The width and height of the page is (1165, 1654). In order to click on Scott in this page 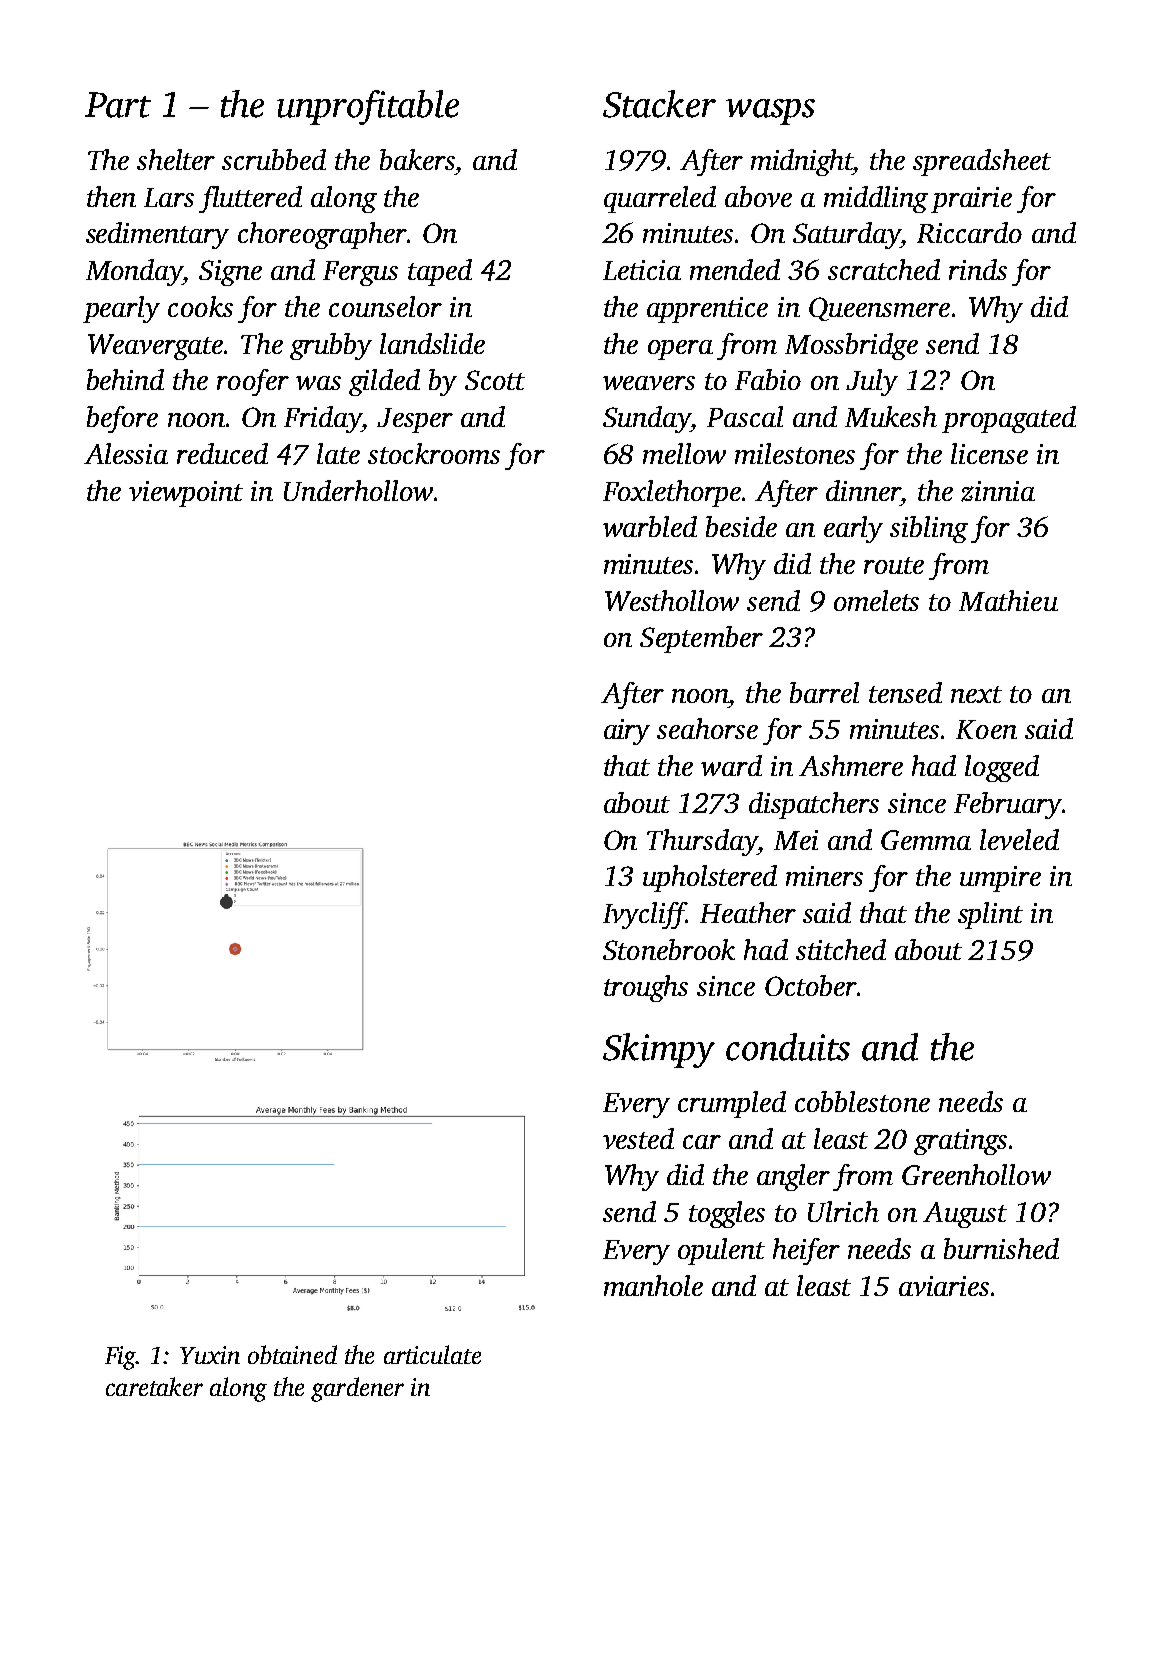, I will do `click(495, 380)`.
